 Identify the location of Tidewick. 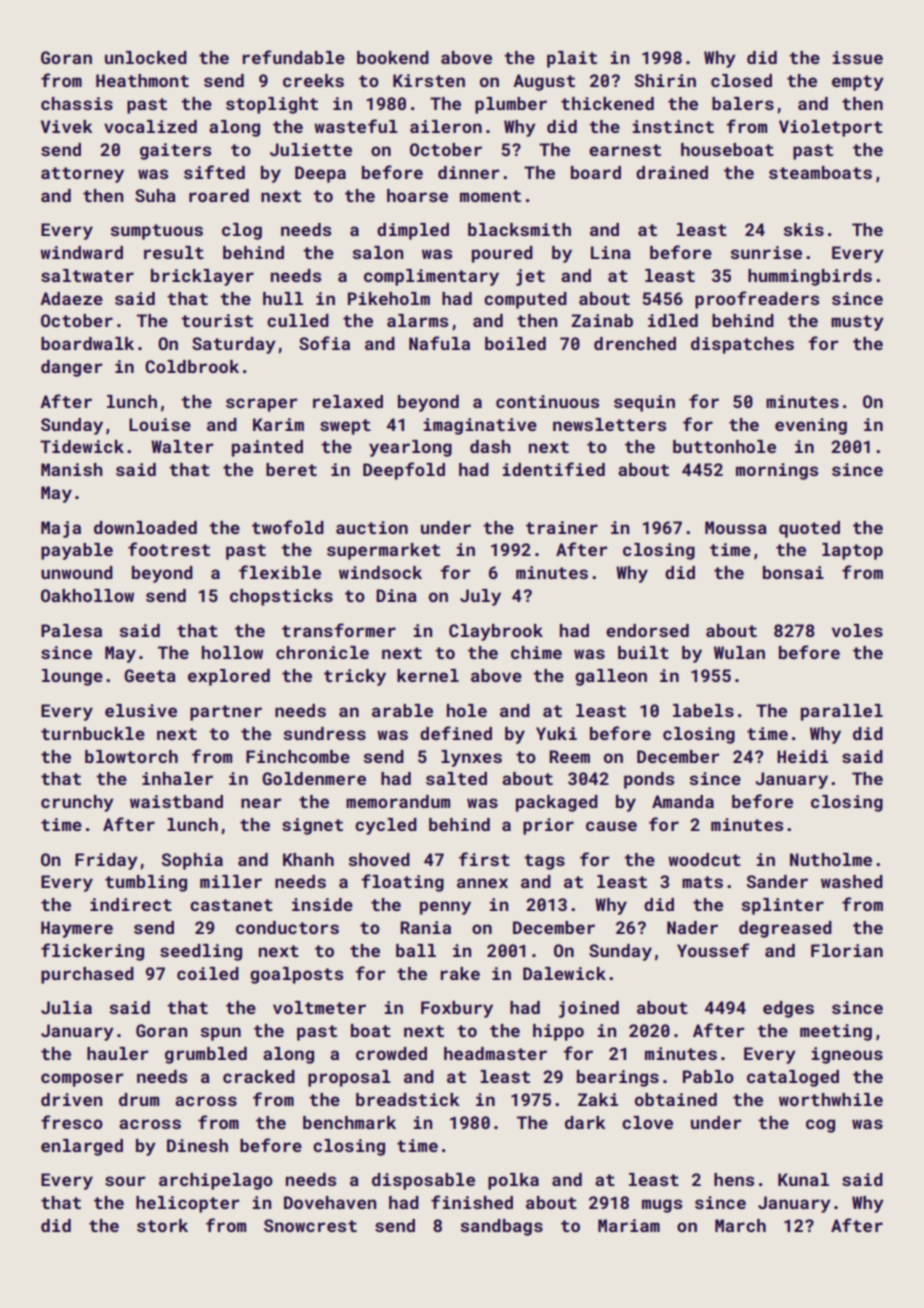
(82, 446).
